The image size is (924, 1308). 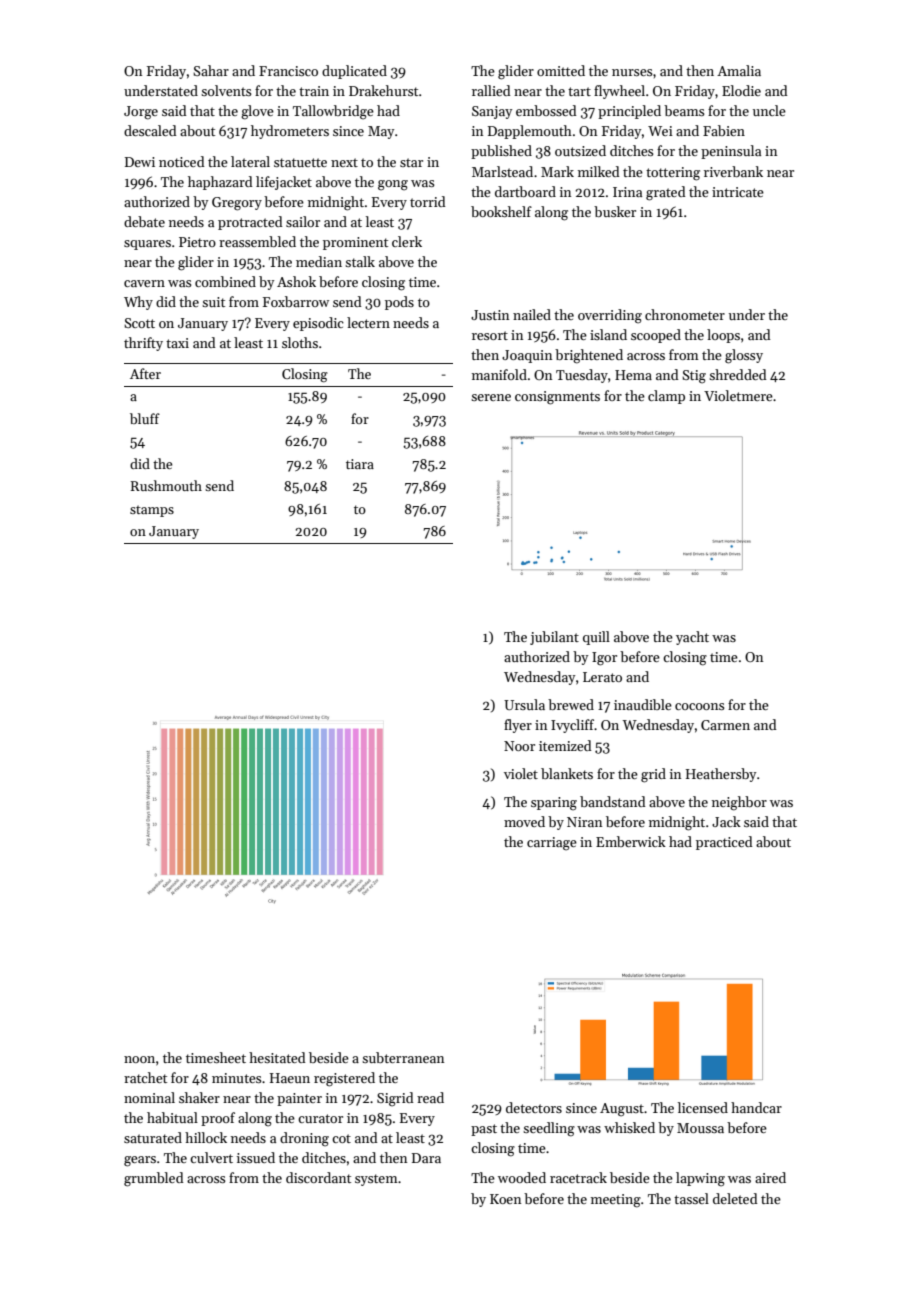 I want to click on shredded, so click(x=738, y=374).
